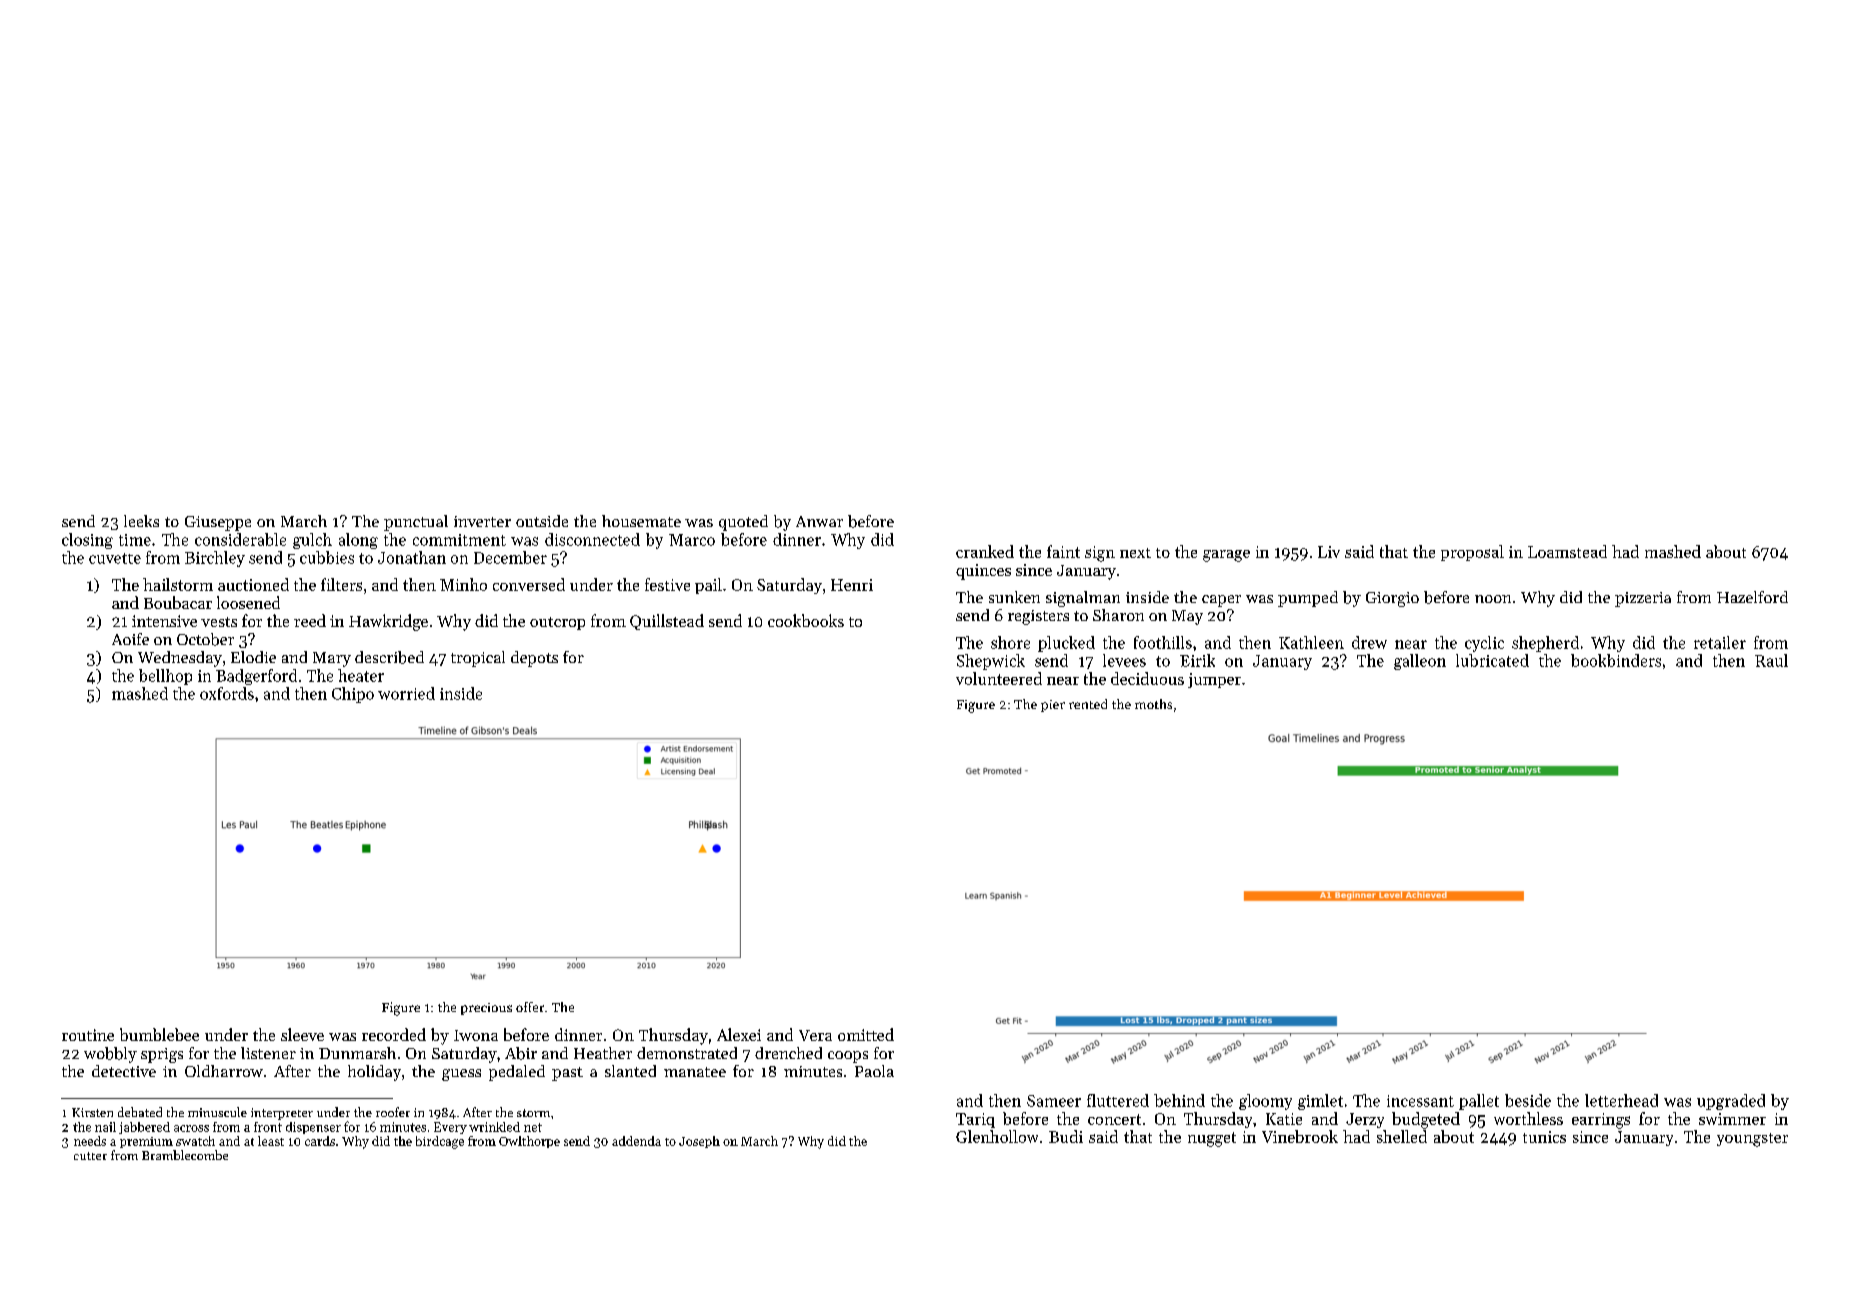 This screenshot has height=1308, width=1850. Describe the element at coordinates (1153, 704) in the screenshot. I see `moths` at that location.
